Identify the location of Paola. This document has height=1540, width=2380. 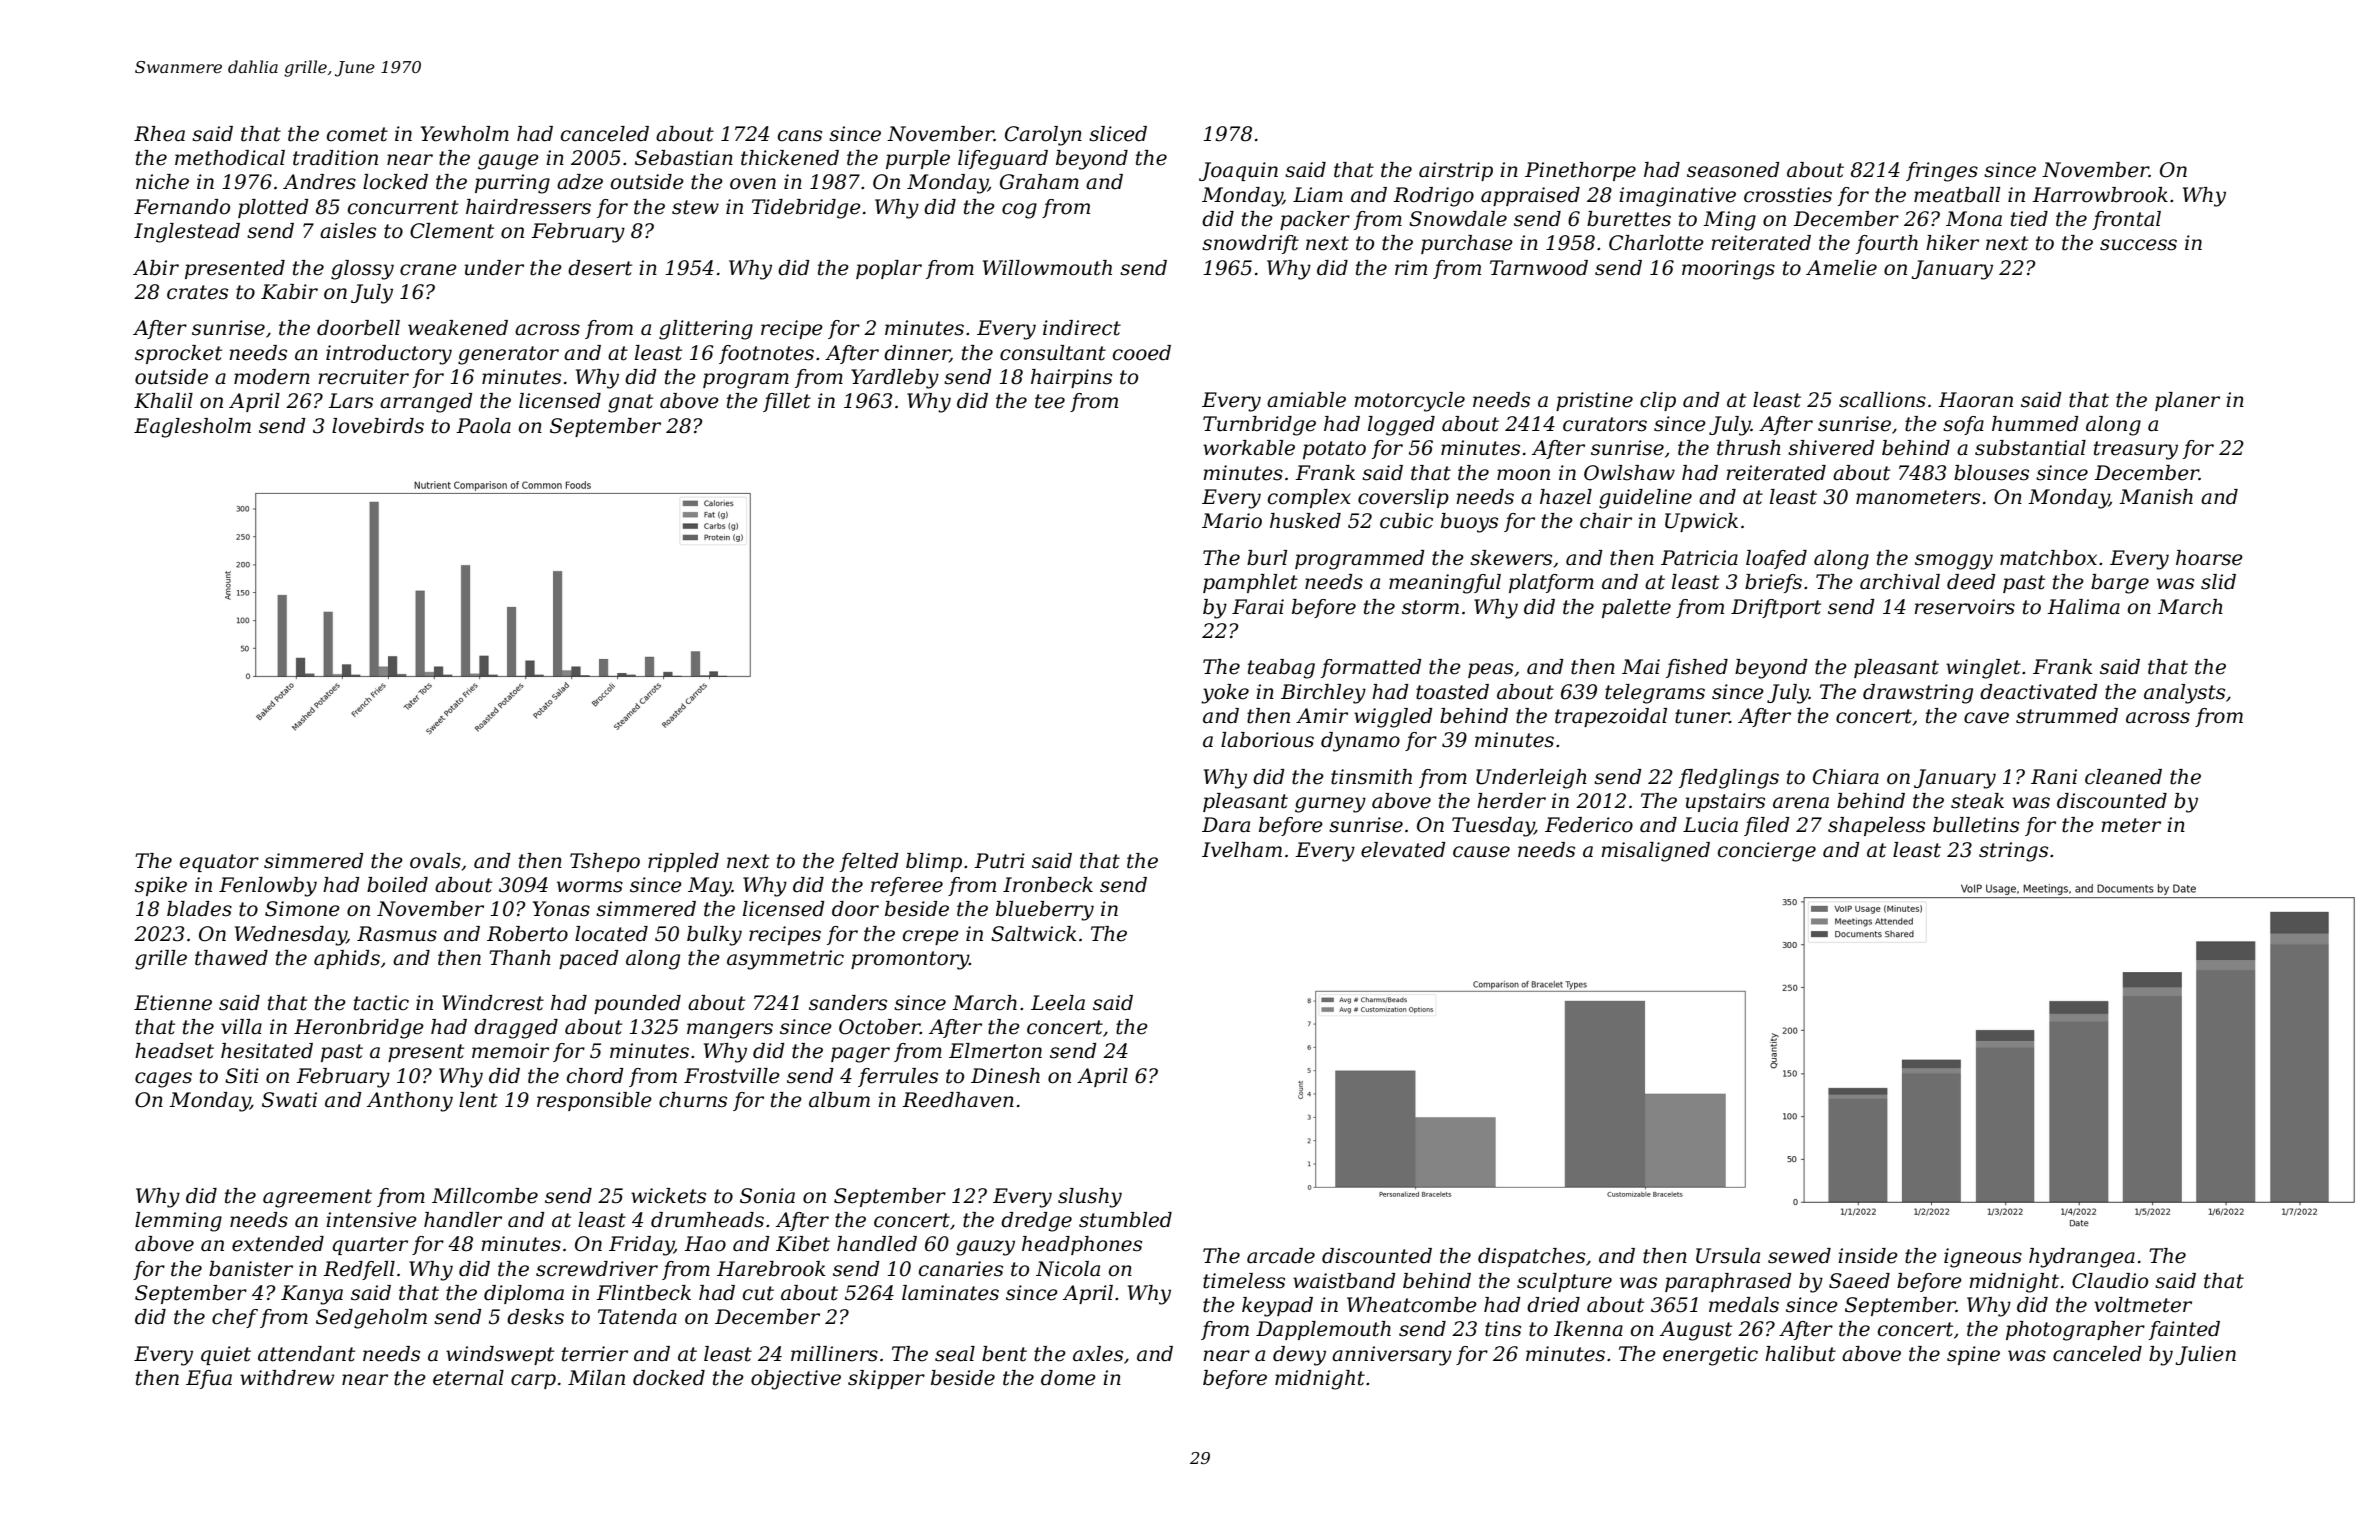
(483, 426).
